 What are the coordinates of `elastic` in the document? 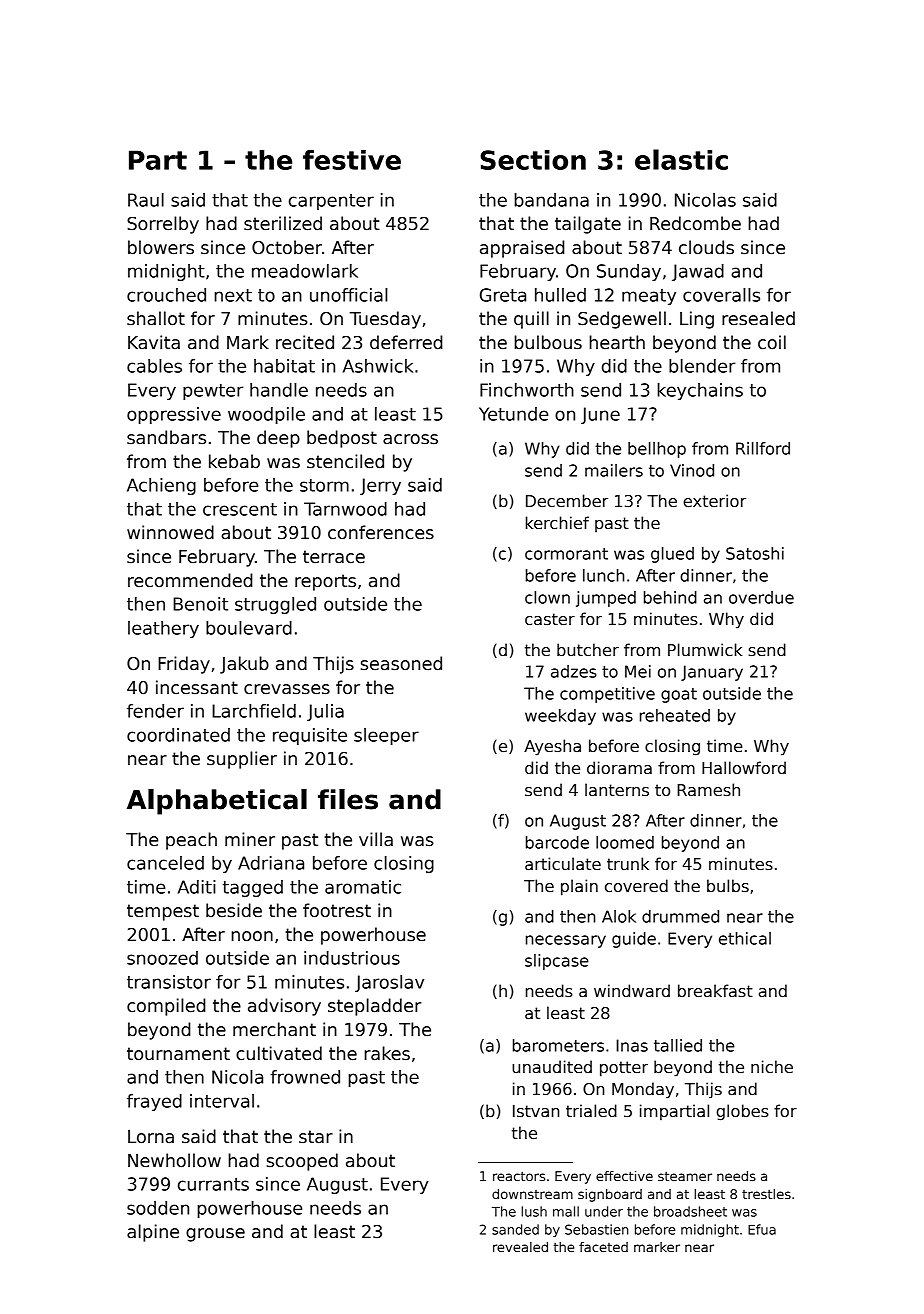 It's located at (681, 159).
